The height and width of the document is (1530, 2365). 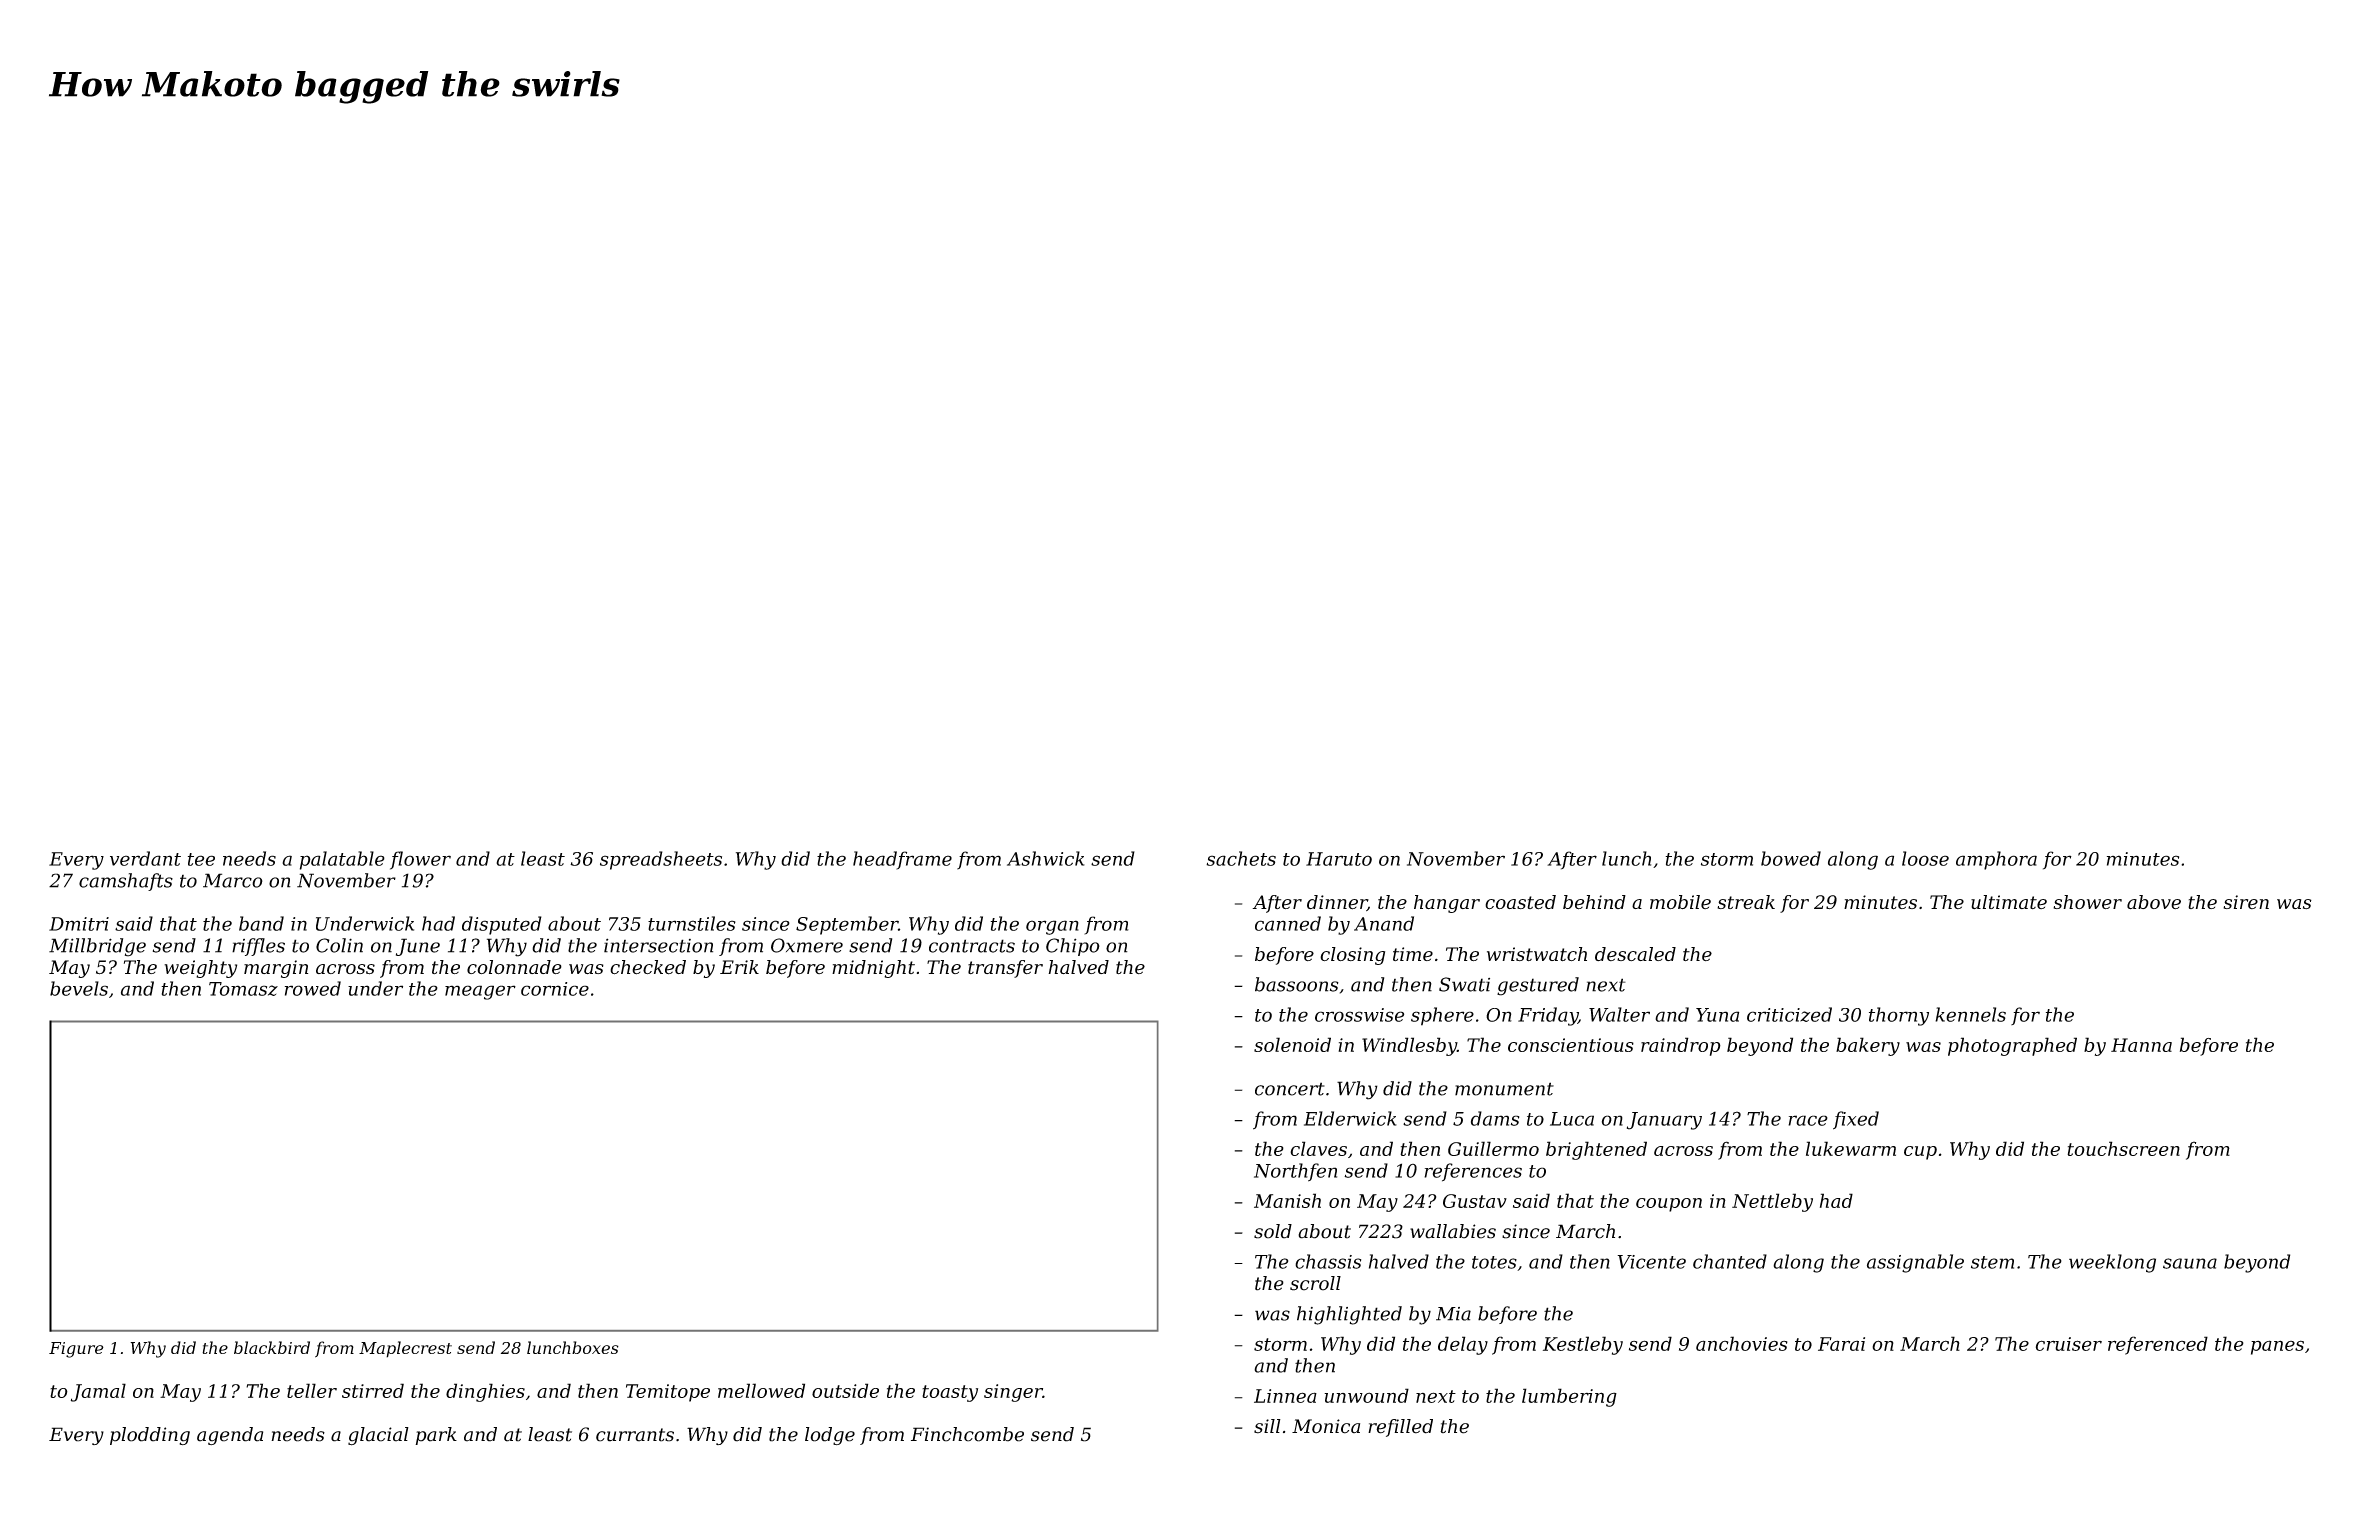 What do you see at coordinates (902, 860) in the document?
I see `headframe` at bounding box center [902, 860].
